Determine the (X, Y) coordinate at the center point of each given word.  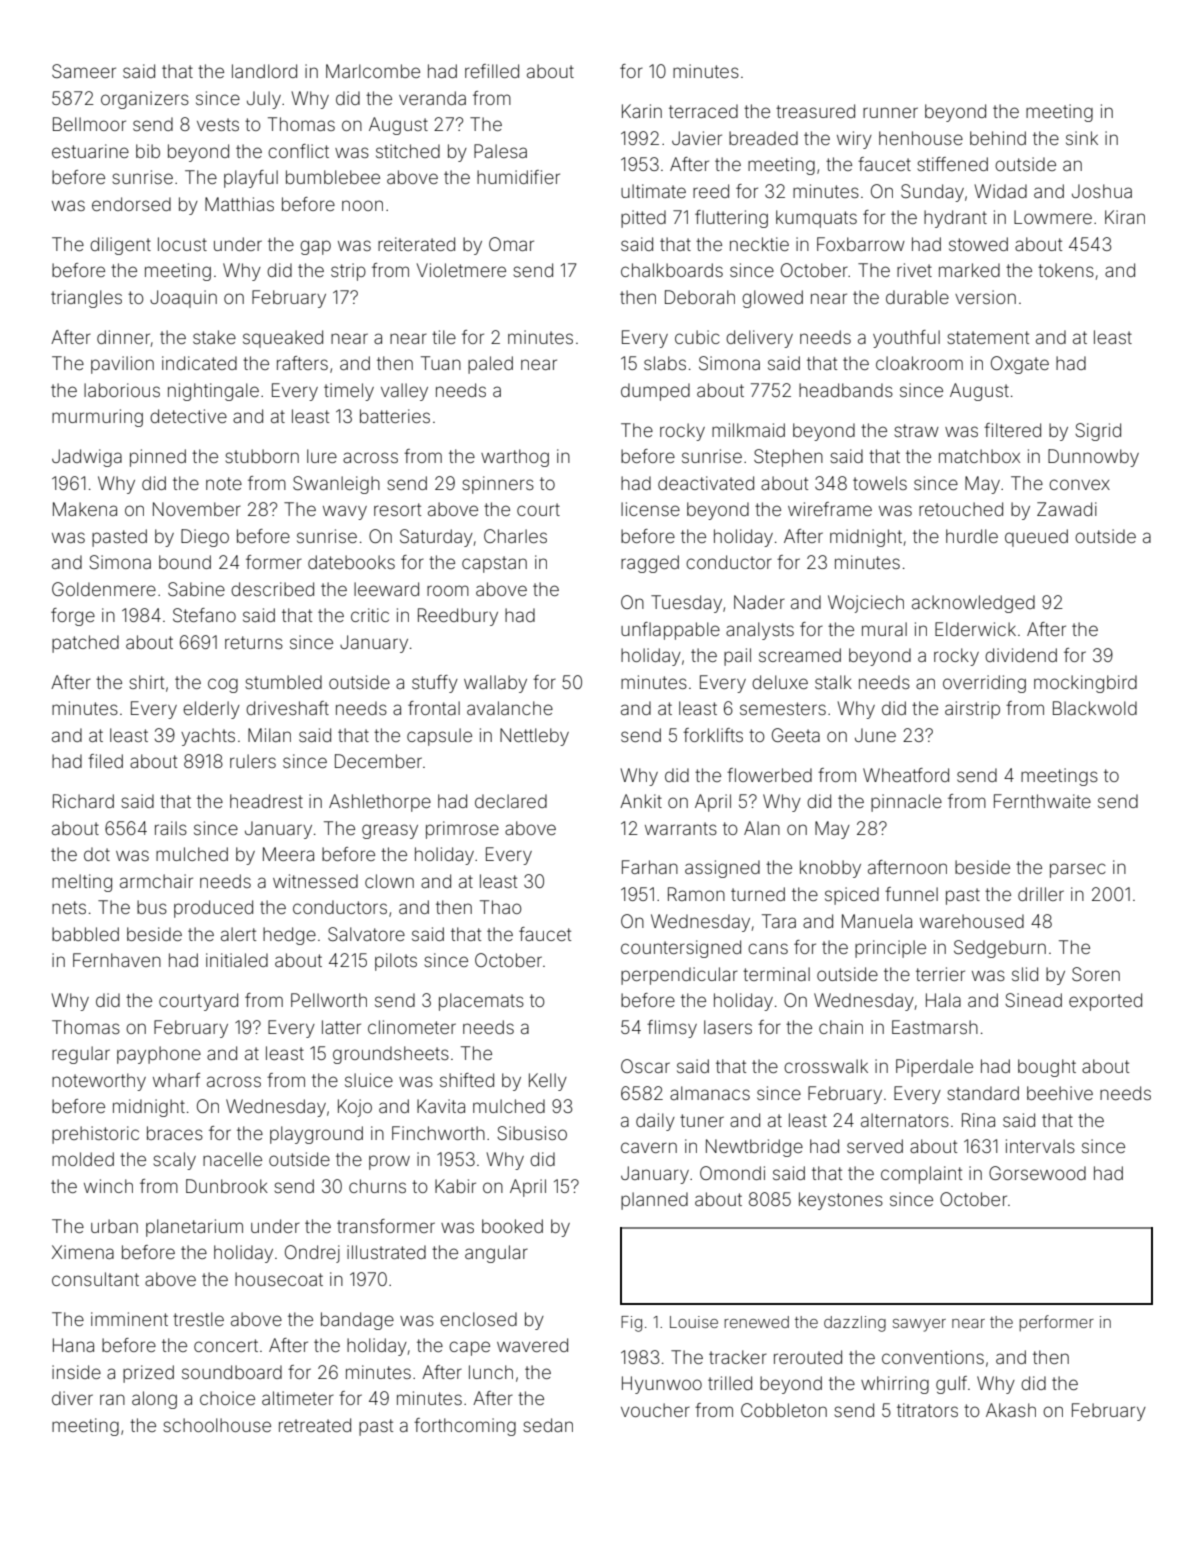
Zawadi (1067, 509)
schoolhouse (217, 1425)
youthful (906, 339)
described (272, 589)
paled (490, 365)
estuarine (90, 151)
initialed (237, 960)
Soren (1096, 974)
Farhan (650, 867)
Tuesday (686, 604)
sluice (369, 1080)
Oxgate (1020, 365)
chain (841, 1027)
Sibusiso (532, 1133)
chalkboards (672, 270)
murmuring (97, 418)
